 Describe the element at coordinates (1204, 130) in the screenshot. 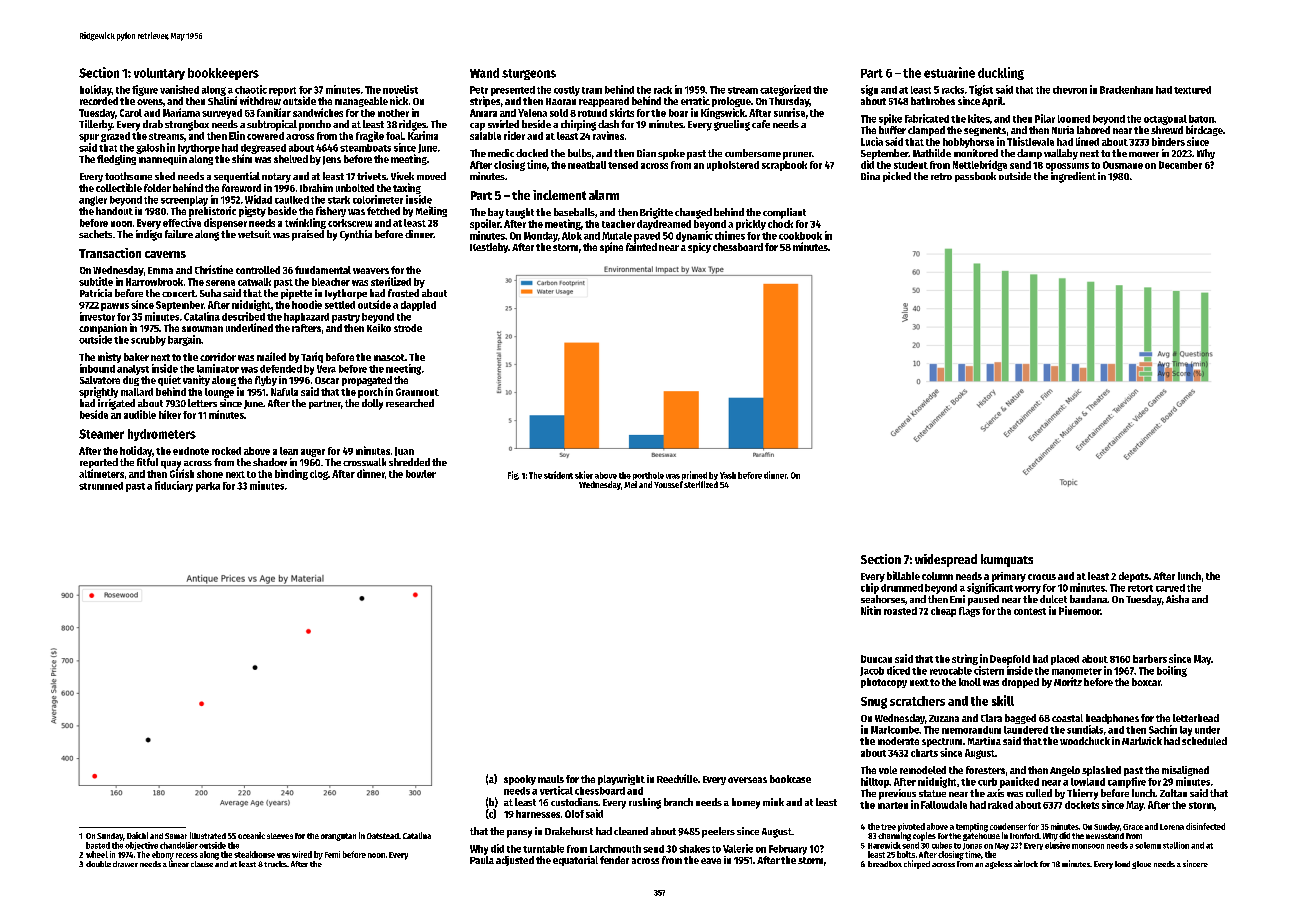

I see `birdcage` at that location.
